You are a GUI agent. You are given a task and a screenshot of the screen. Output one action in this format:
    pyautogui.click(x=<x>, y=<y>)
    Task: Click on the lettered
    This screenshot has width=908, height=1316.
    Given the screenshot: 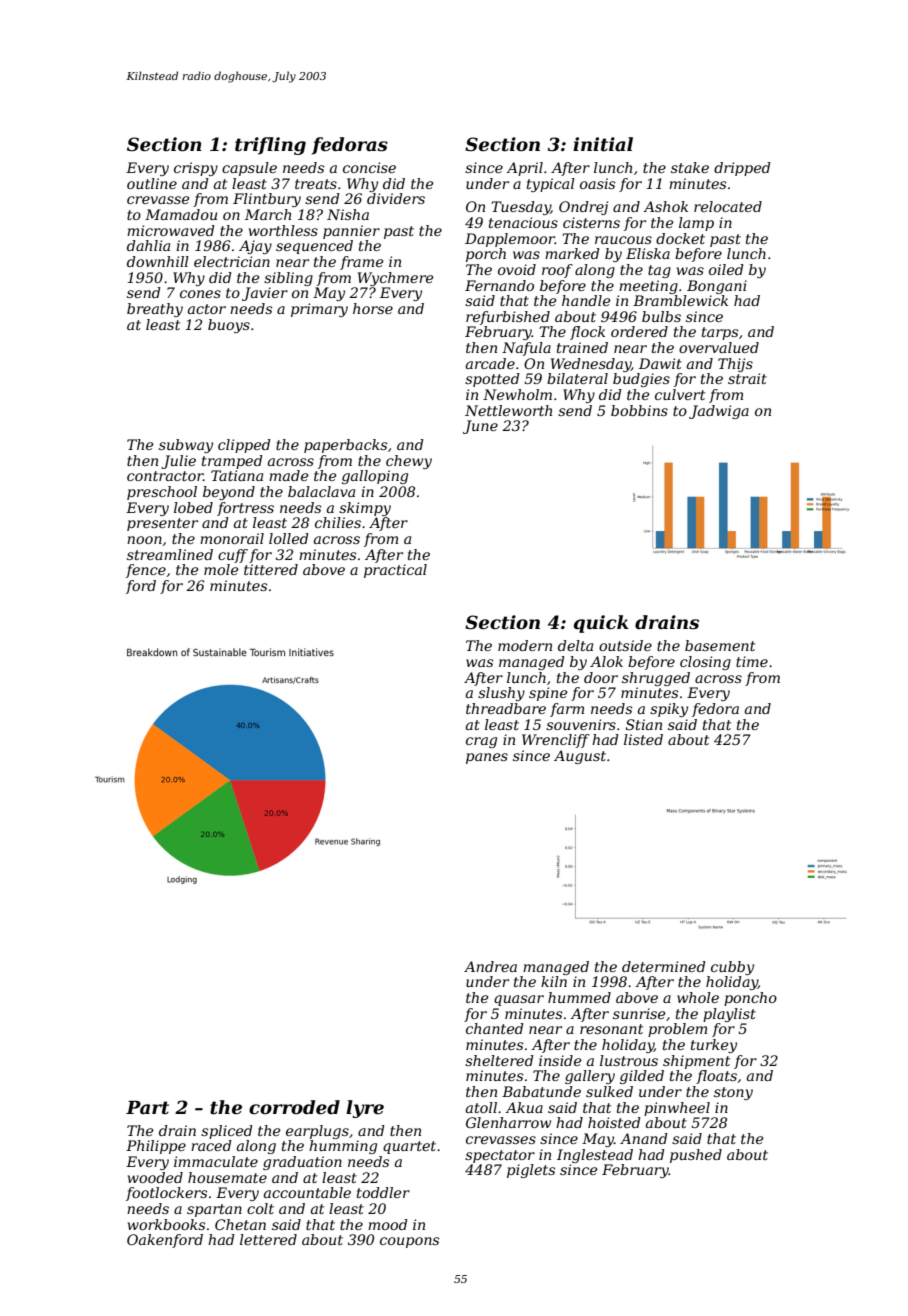 What is the action you would take?
    pyautogui.click(x=268, y=1239)
